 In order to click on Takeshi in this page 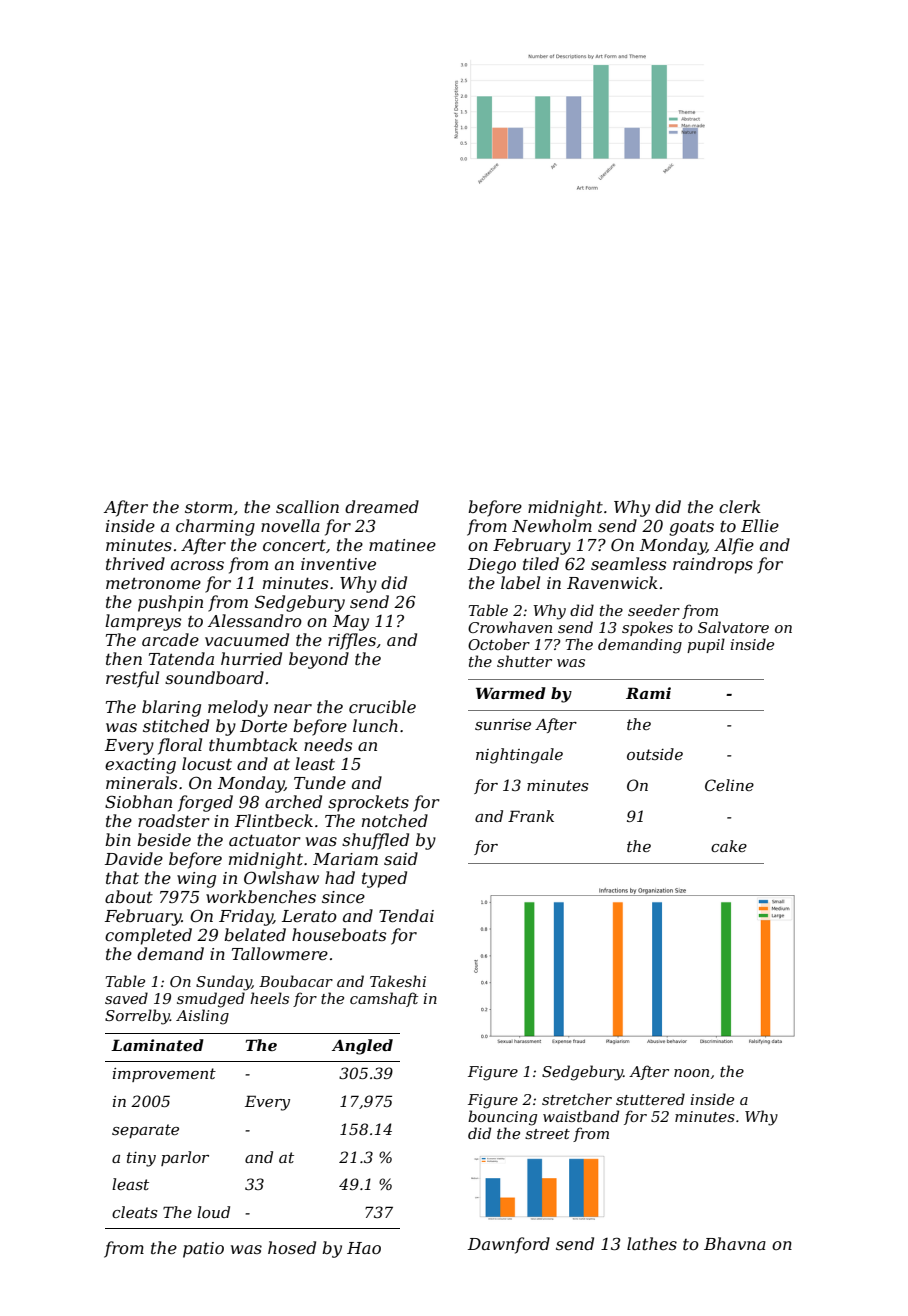, I will do `click(398, 981)`.
